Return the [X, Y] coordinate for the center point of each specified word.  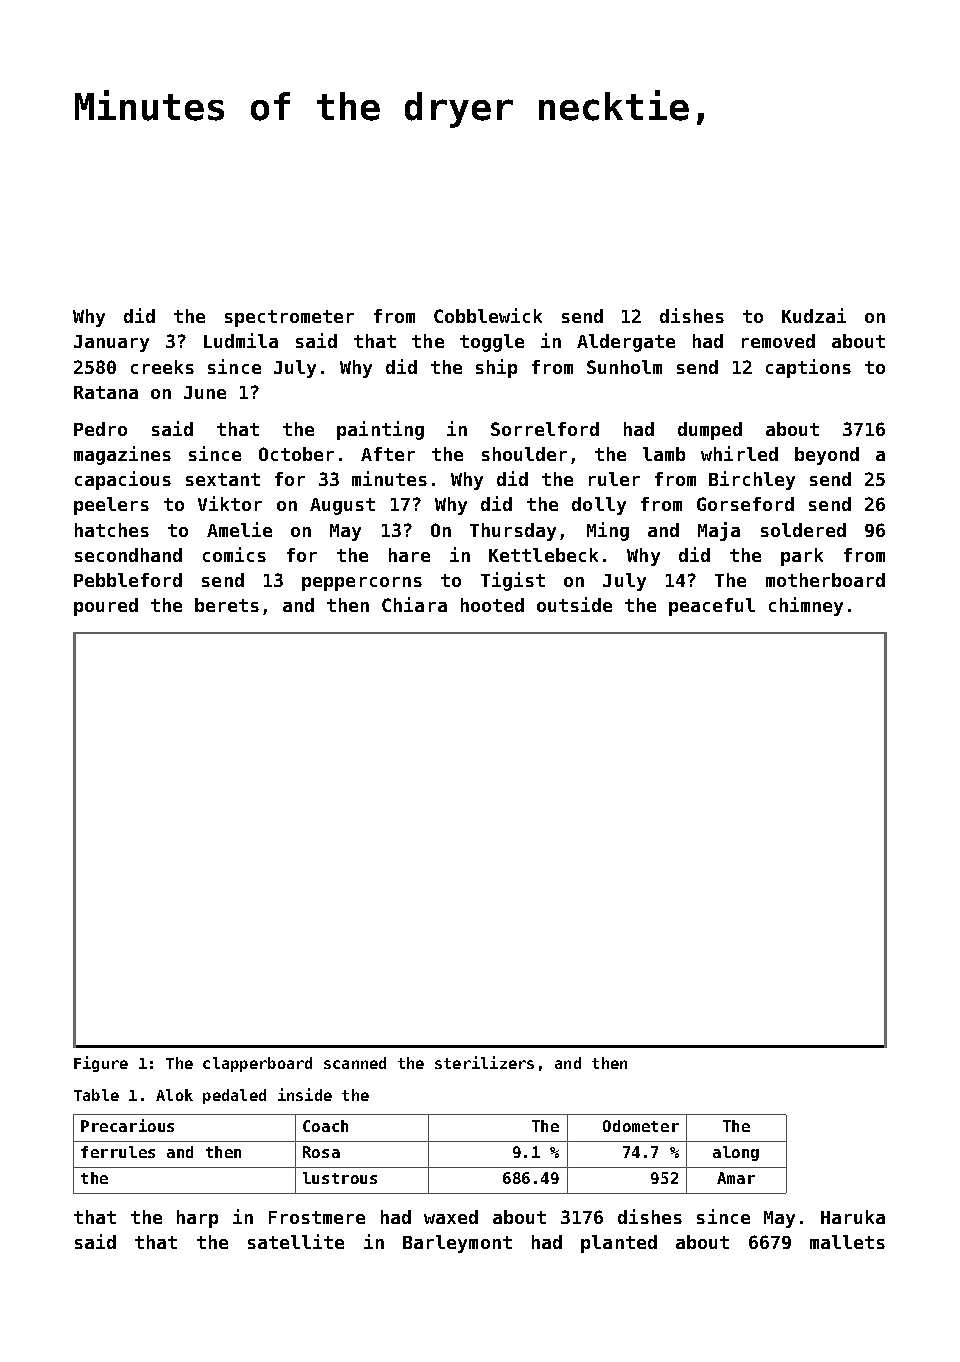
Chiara [414, 604]
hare [409, 555]
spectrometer [289, 318]
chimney [806, 606]
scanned [355, 1063]
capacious [123, 480]
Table [96, 1095]
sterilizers [484, 1062]
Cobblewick [488, 315]
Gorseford [745, 504]
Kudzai [814, 315]
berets [227, 605]
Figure [101, 1064]
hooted [492, 605]
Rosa [321, 1152]
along [736, 1153]
